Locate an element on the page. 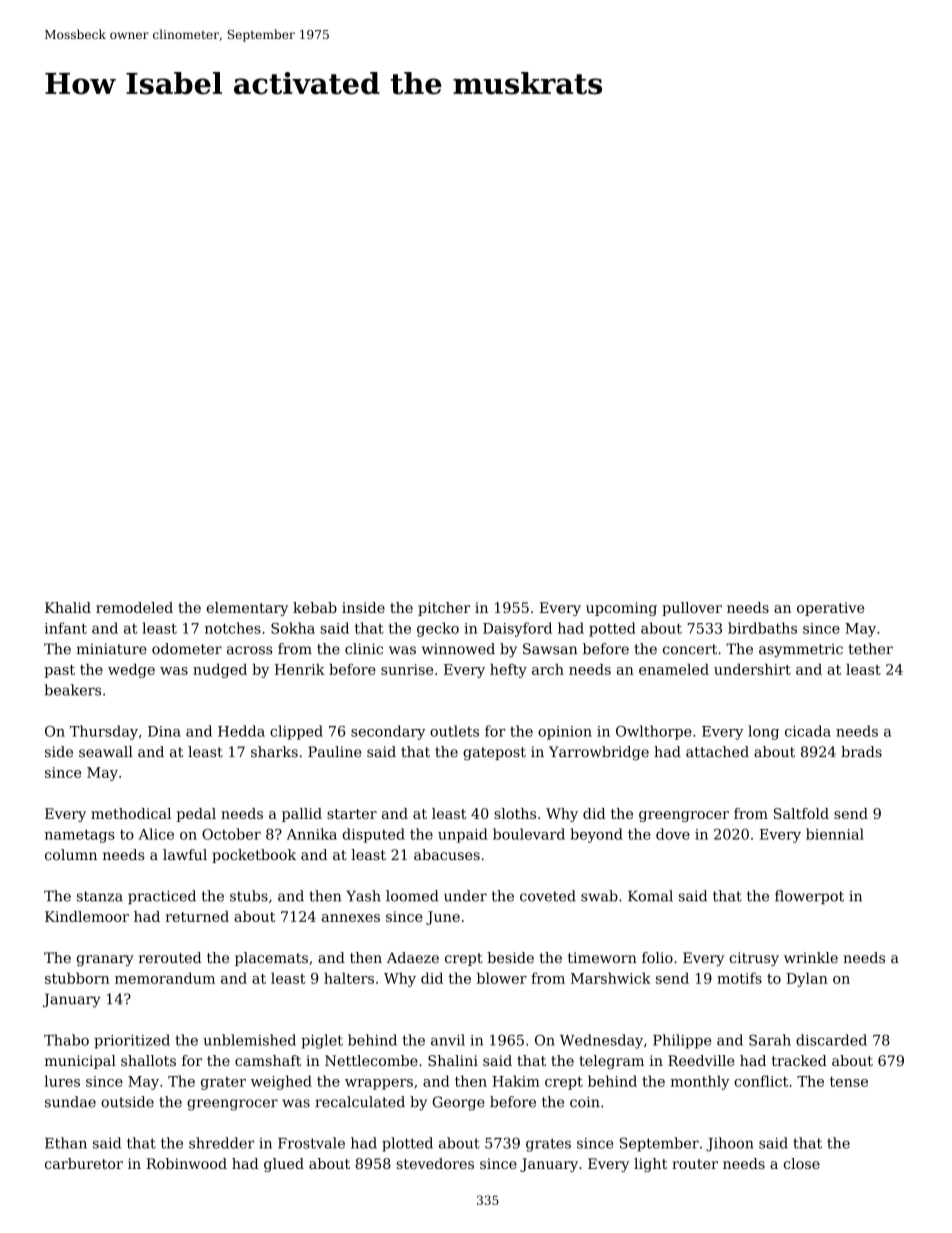 The width and height of the page is (952, 1233). remodeled is located at coordinates (134, 607).
